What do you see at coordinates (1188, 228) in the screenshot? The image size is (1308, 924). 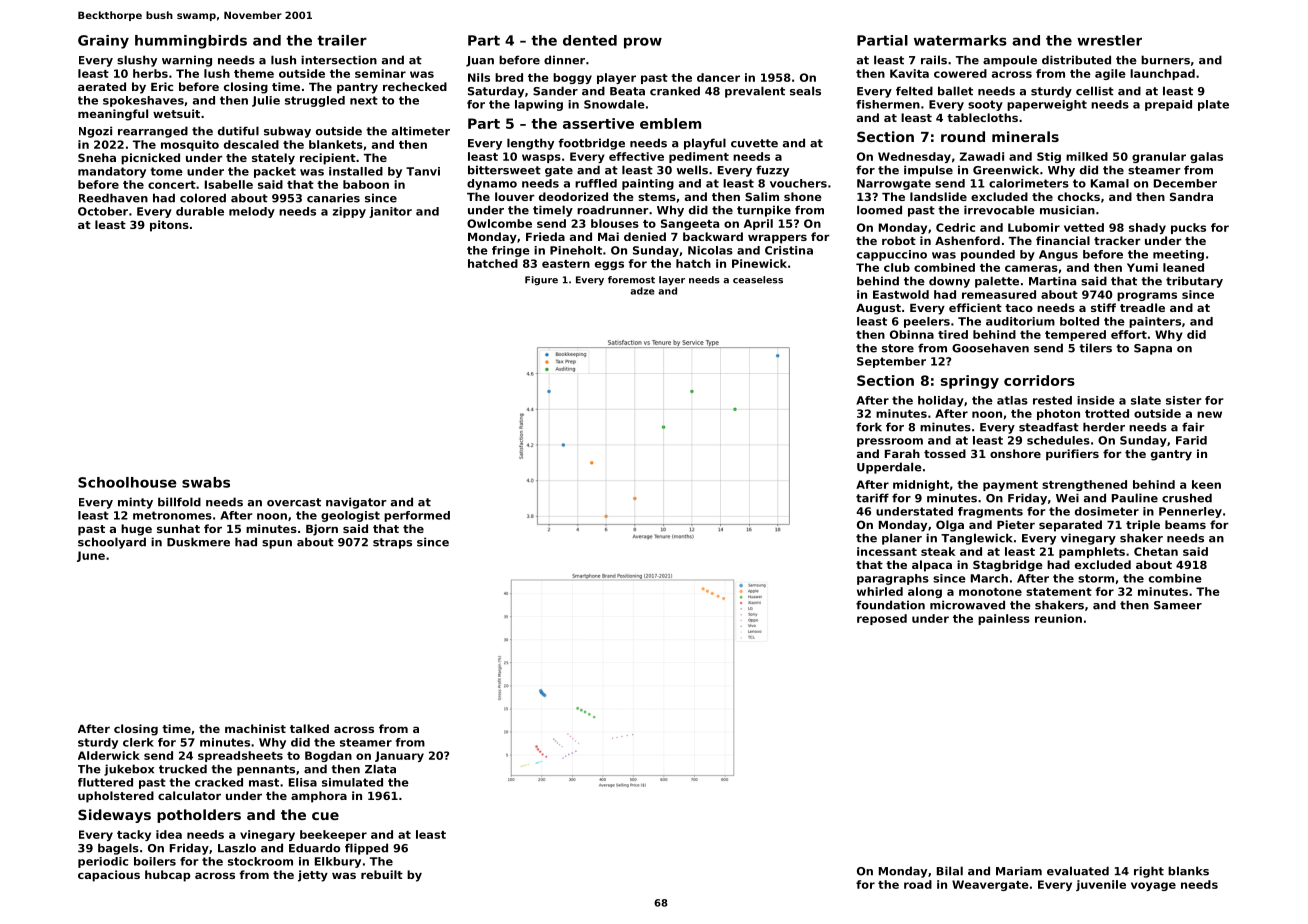 I see `pucks` at bounding box center [1188, 228].
